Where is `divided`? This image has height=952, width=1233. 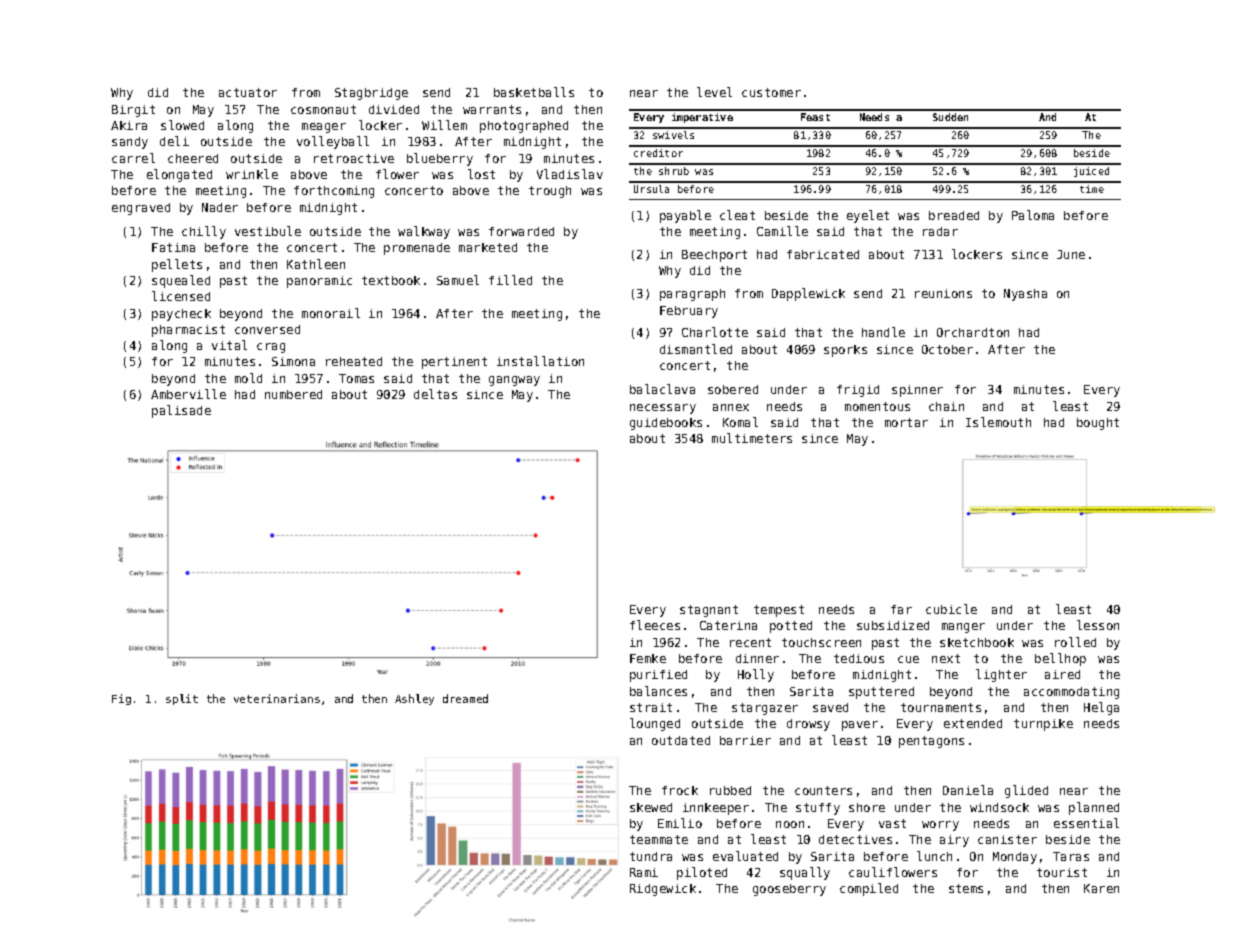 divided is located at coordinates (394, 109).
